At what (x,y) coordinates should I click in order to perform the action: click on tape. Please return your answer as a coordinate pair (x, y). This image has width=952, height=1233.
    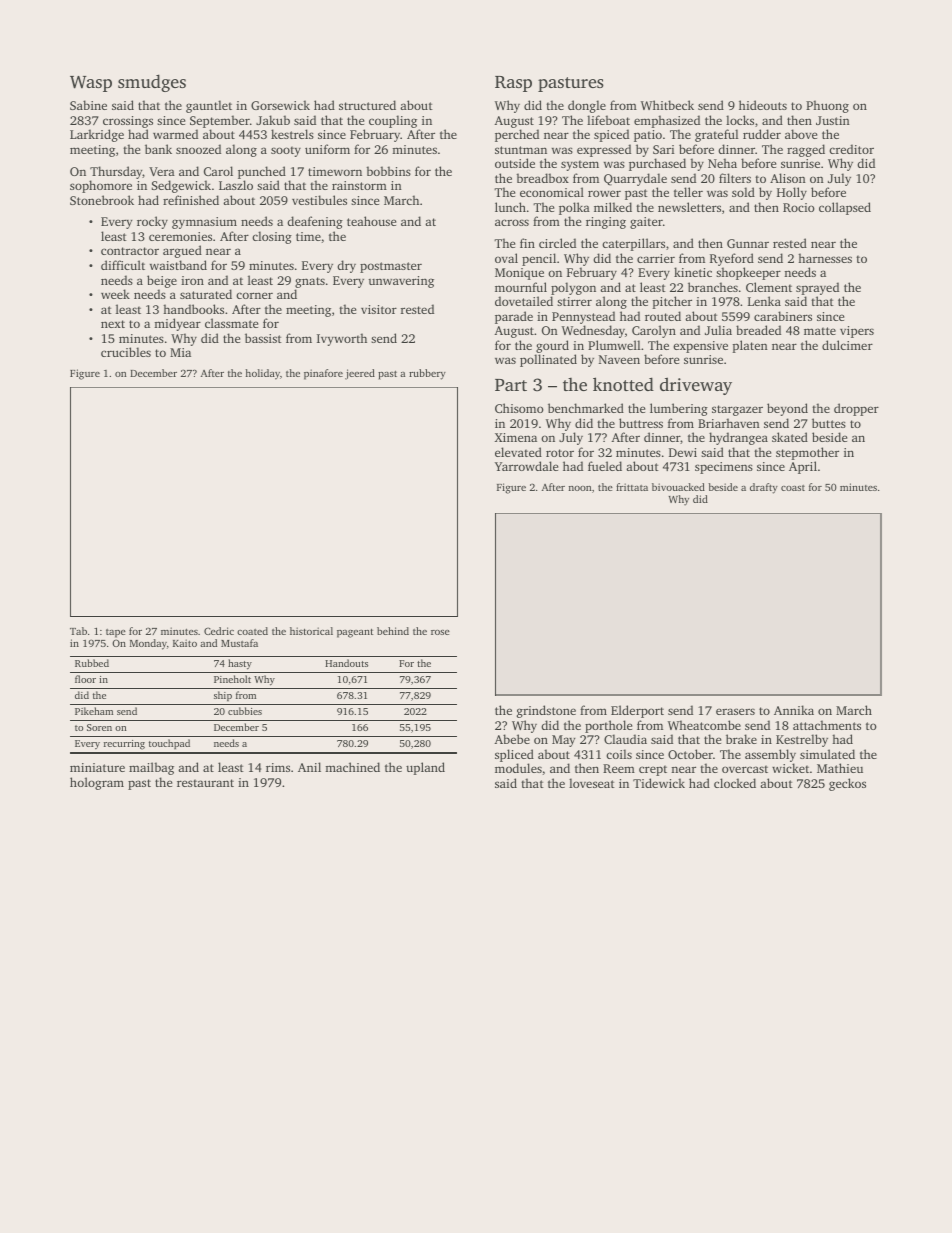
    Looking at the image, I should click on (116, 633).
